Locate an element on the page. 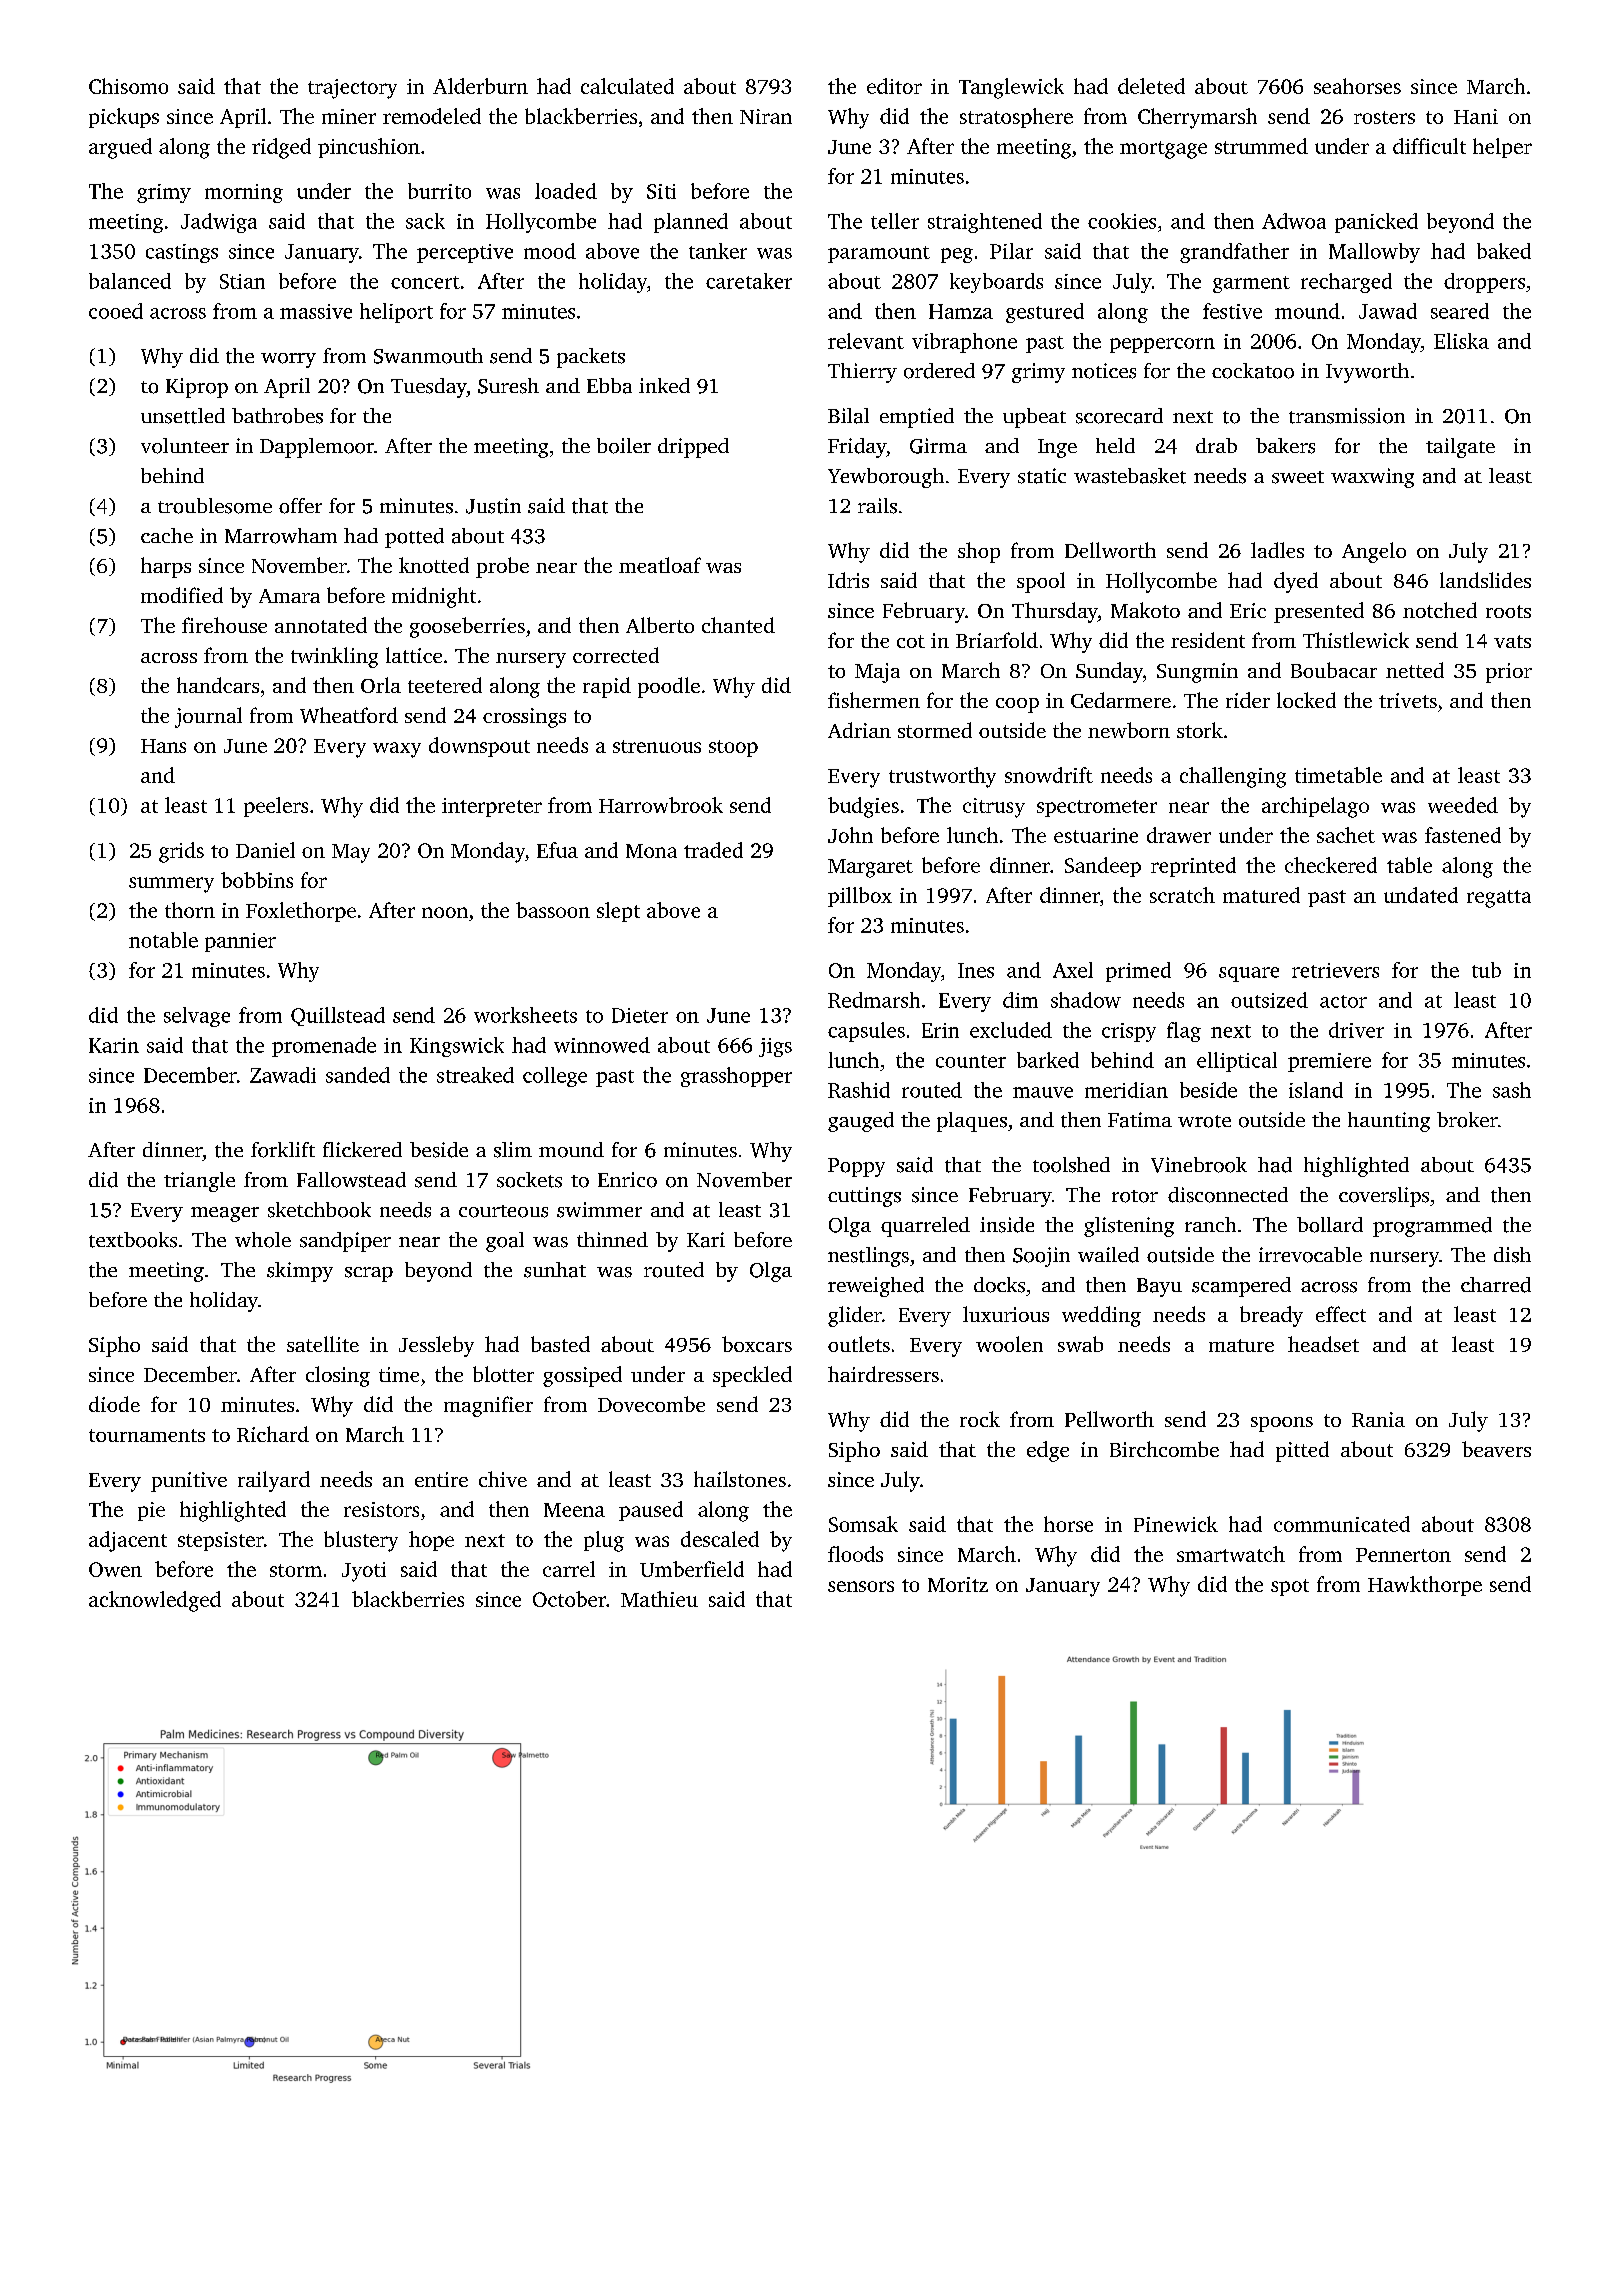 The image size is (1620, 2292). programmed is located at coordinates (1432, 1227).
